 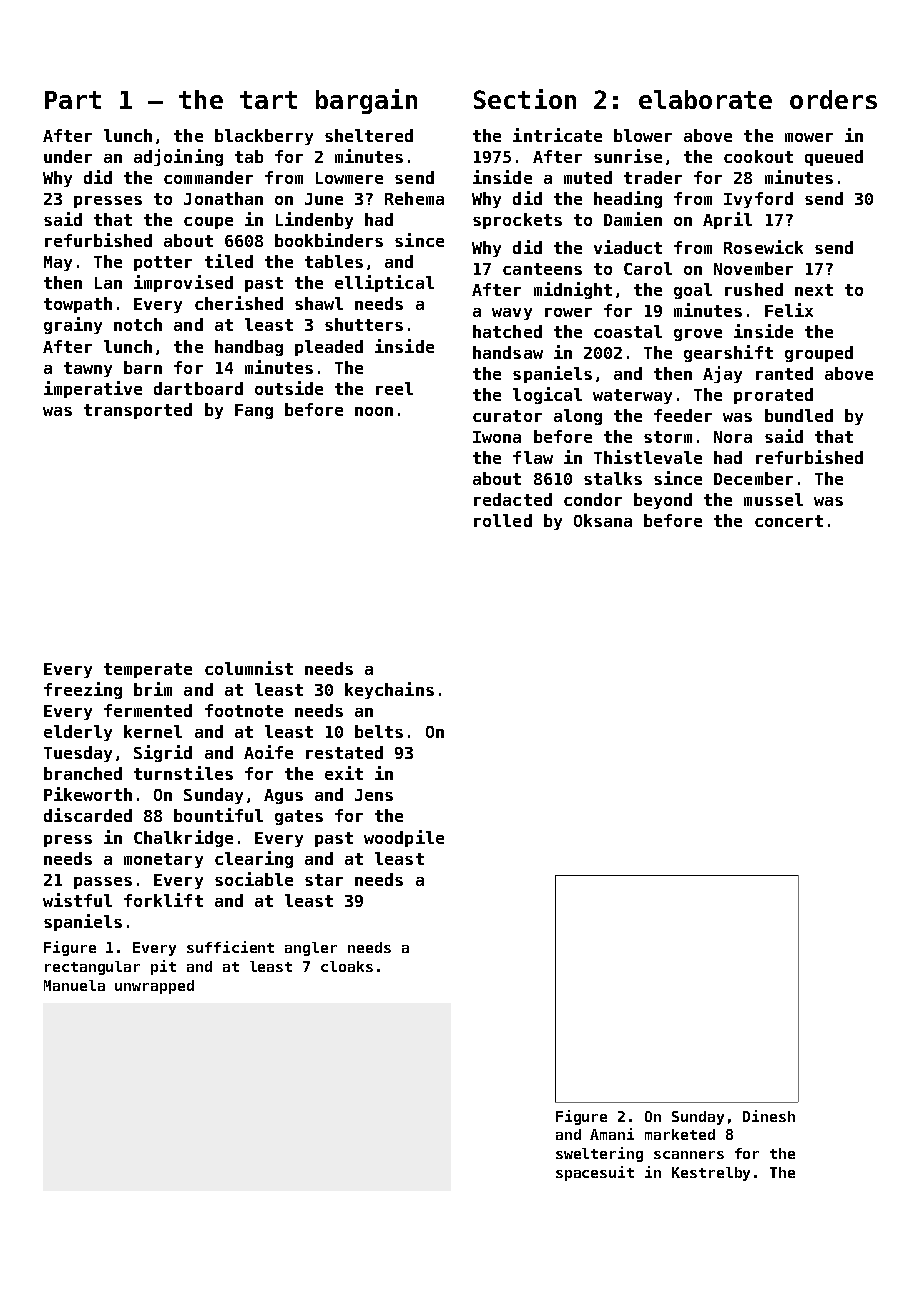 What do you see at coordinates (379, 731) in the image?
I see `belts` at bounding box center [379, 731].
